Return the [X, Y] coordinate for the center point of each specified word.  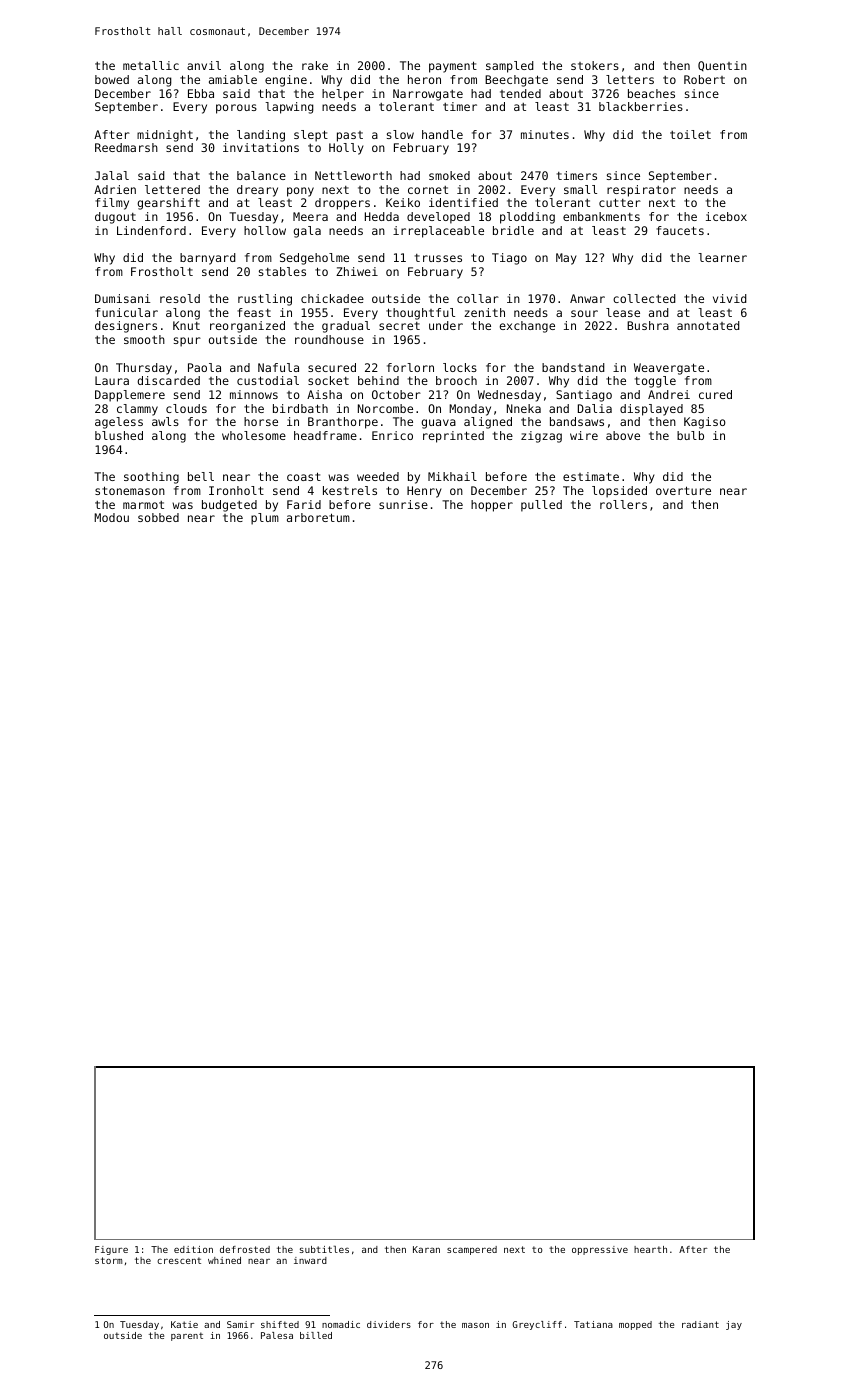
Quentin [722, 66]
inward [310, 1260]
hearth [650, 1249]
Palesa [277, 1335]
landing [261, 136]
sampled [510, 67]
